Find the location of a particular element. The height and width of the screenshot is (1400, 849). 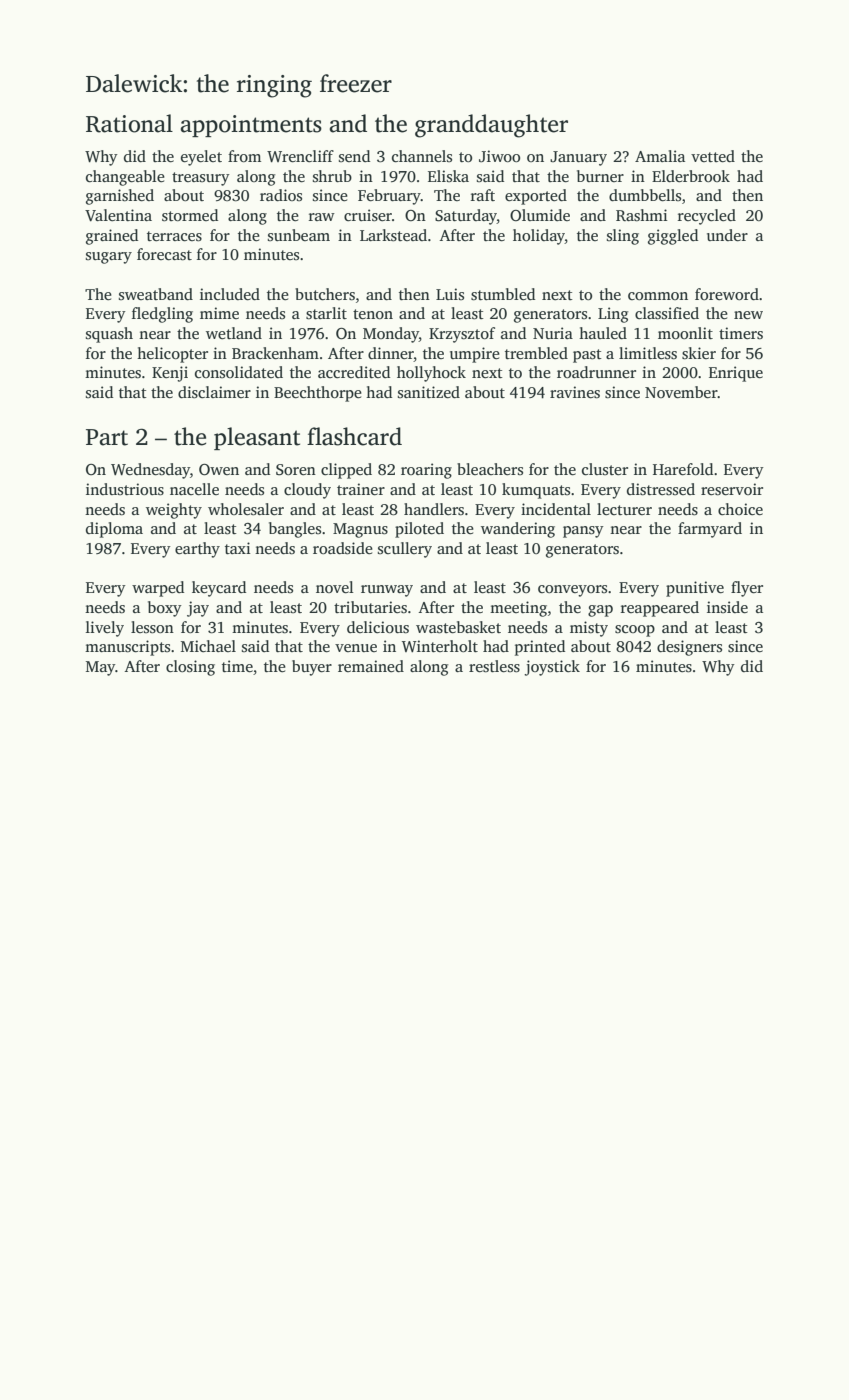

cluster is located at coordinates (605, 469).
